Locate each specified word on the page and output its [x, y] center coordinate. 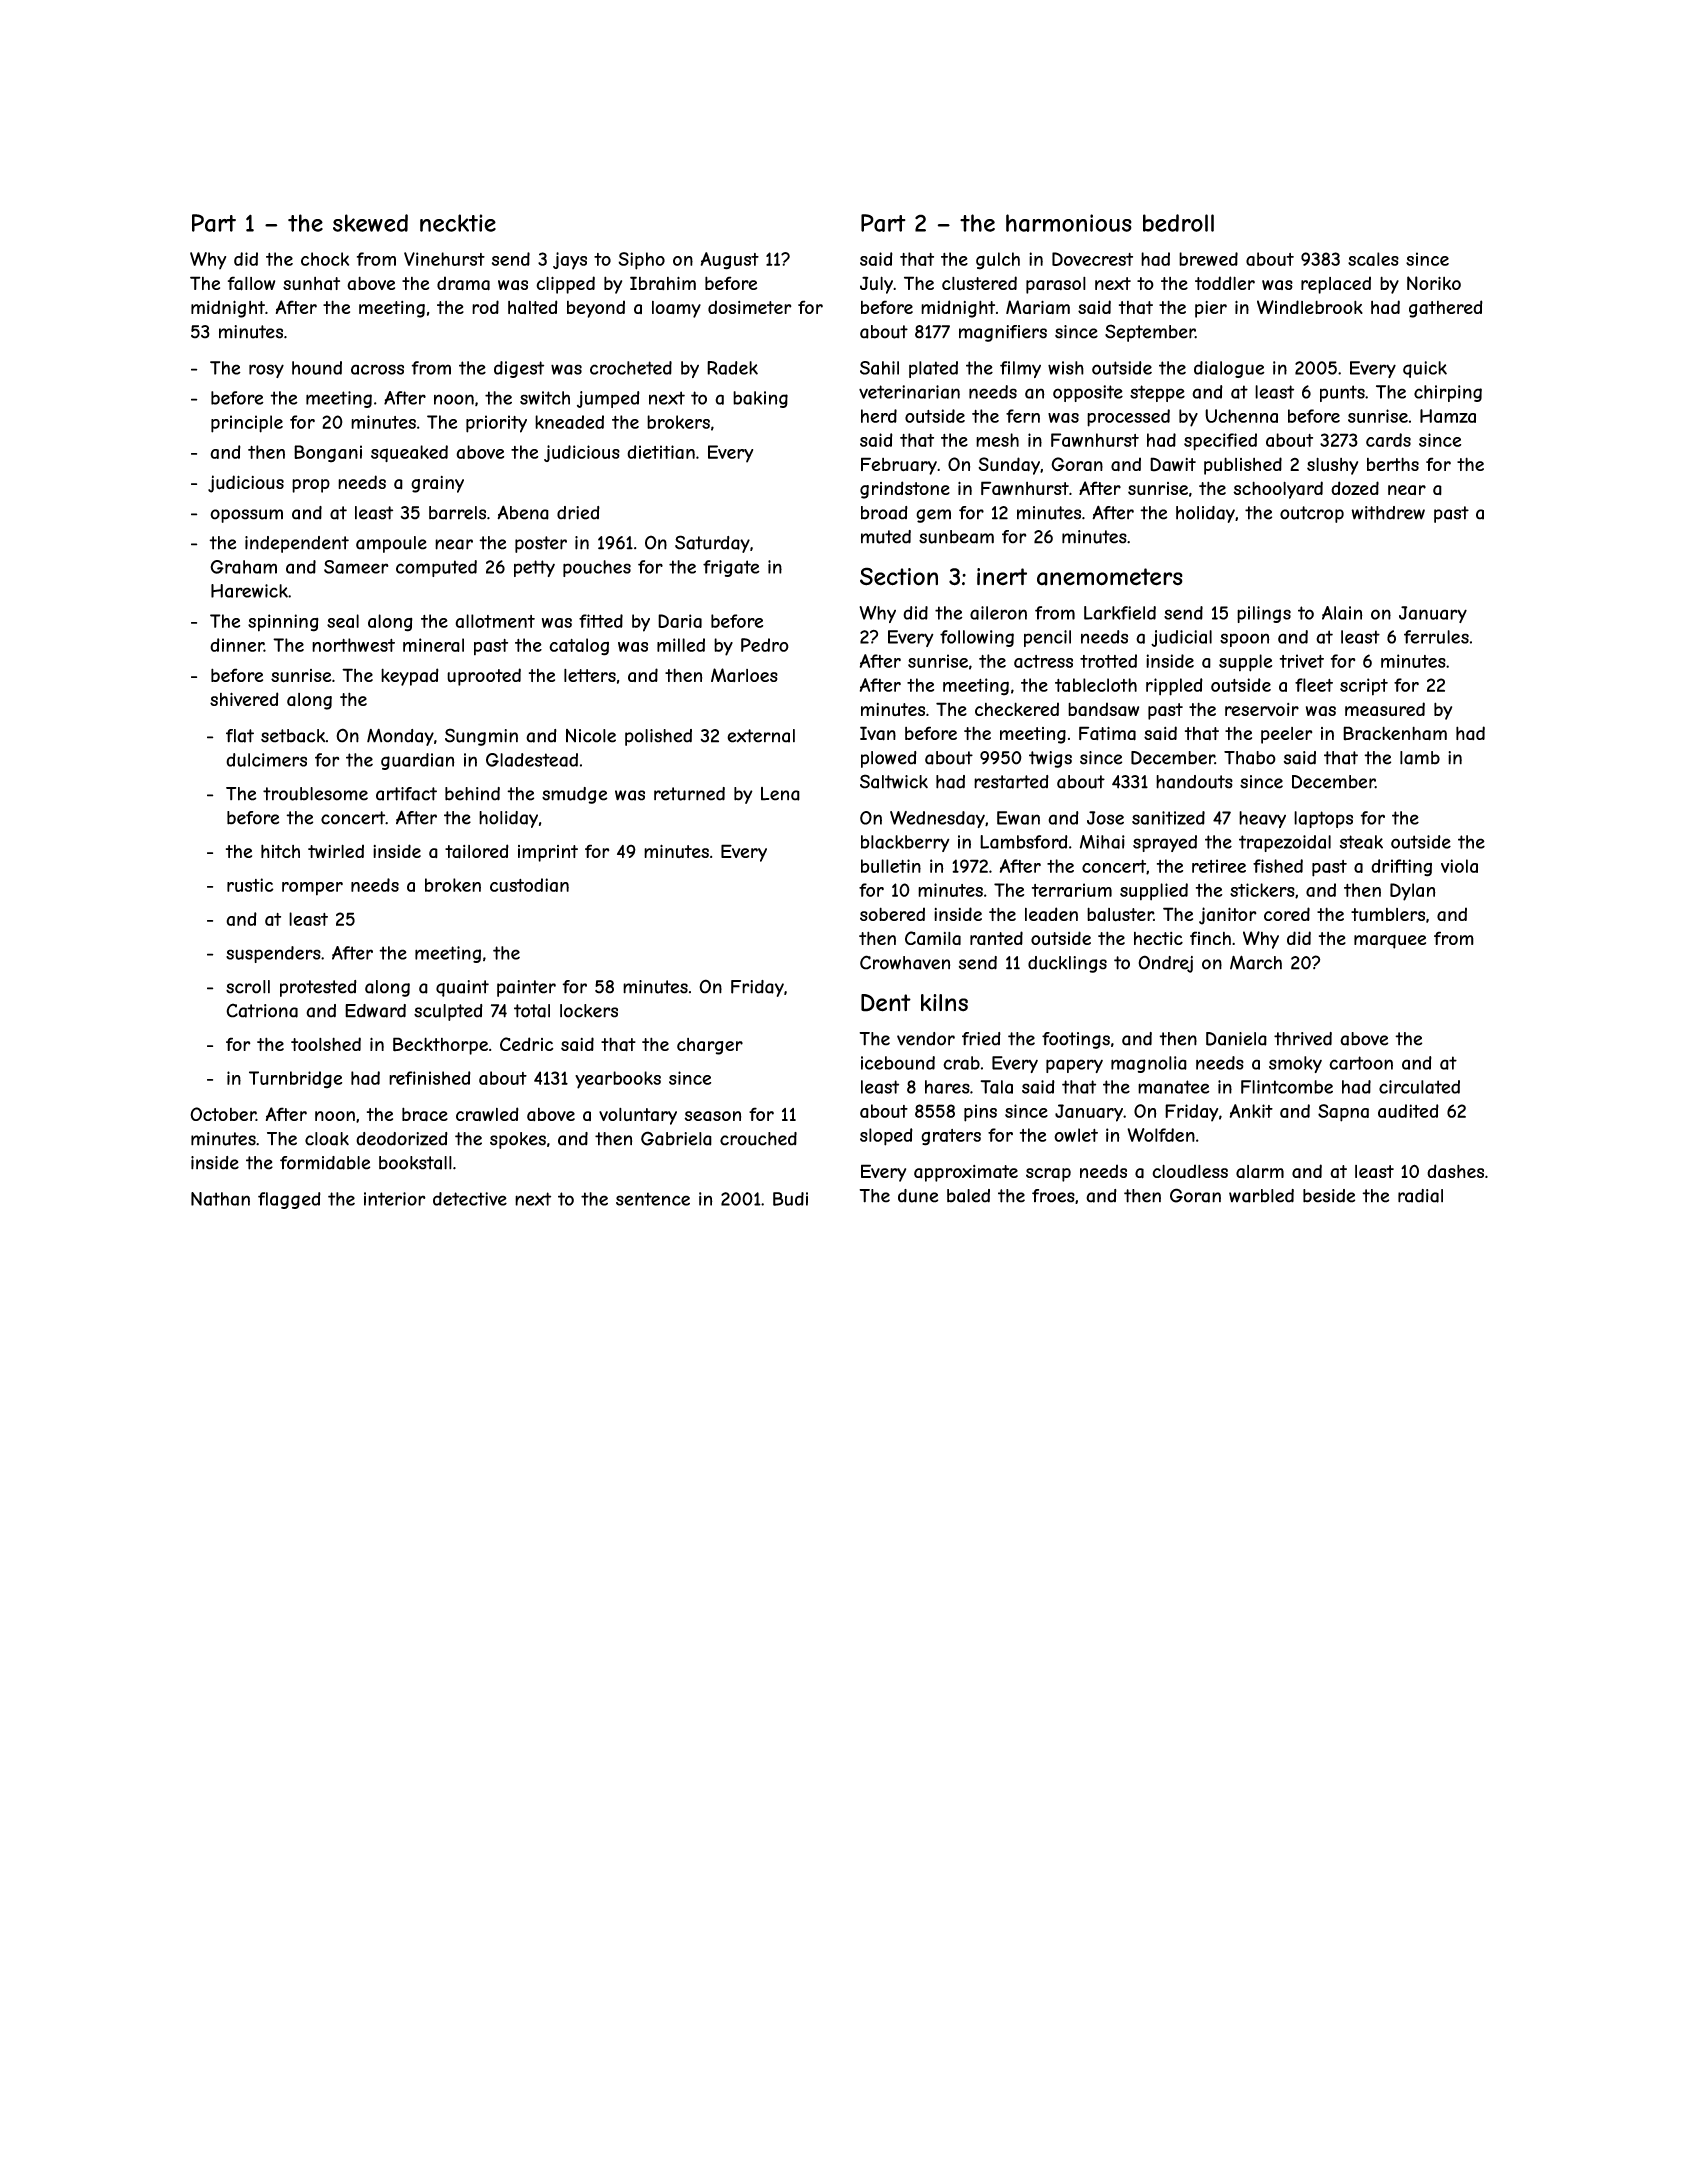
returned [689, 794]
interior [395, 1199]
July [876, 285]
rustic [250, 885]
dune [918, 1196]
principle [247, 424]
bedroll [1178, 223]
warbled [1261, 1196]
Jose [1105, 818]
